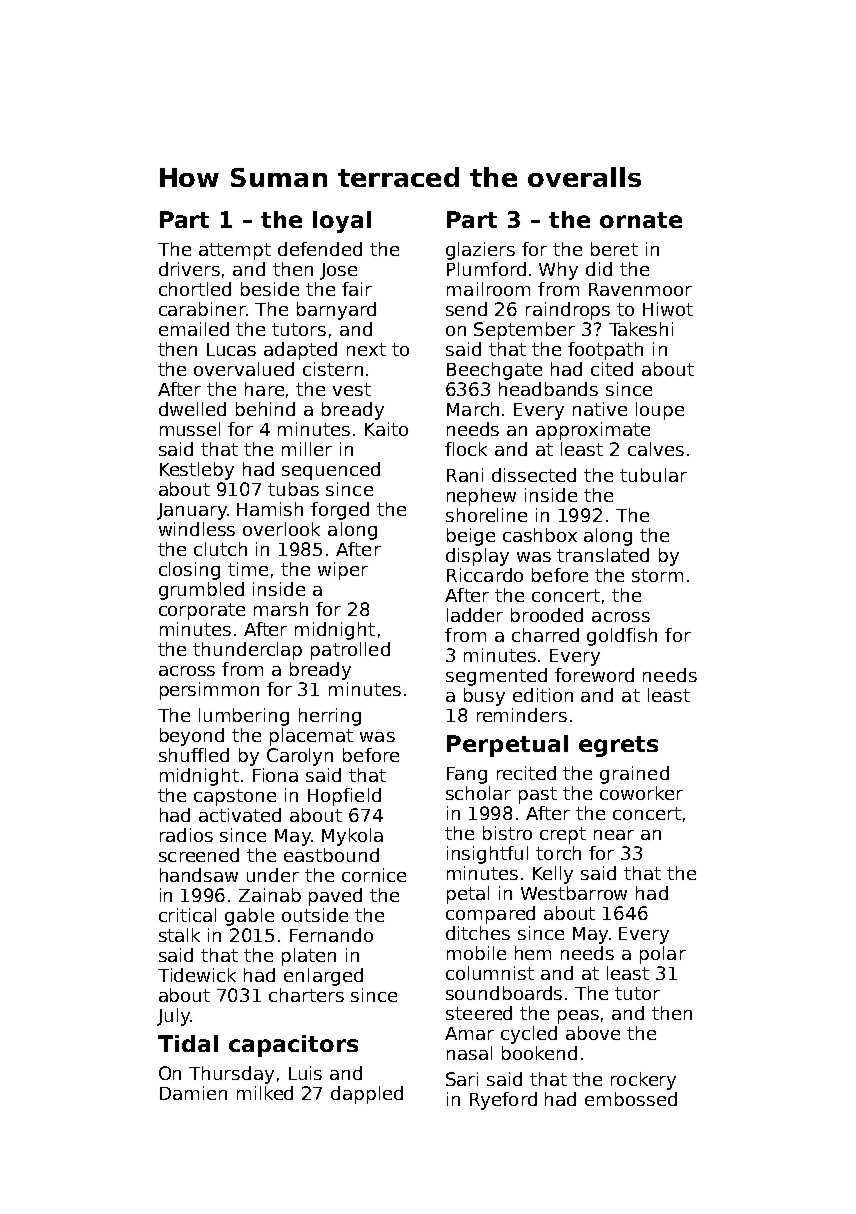 The width and height of the screenshot is (856, 1214). I want to click on behind, so click(265, 409).
